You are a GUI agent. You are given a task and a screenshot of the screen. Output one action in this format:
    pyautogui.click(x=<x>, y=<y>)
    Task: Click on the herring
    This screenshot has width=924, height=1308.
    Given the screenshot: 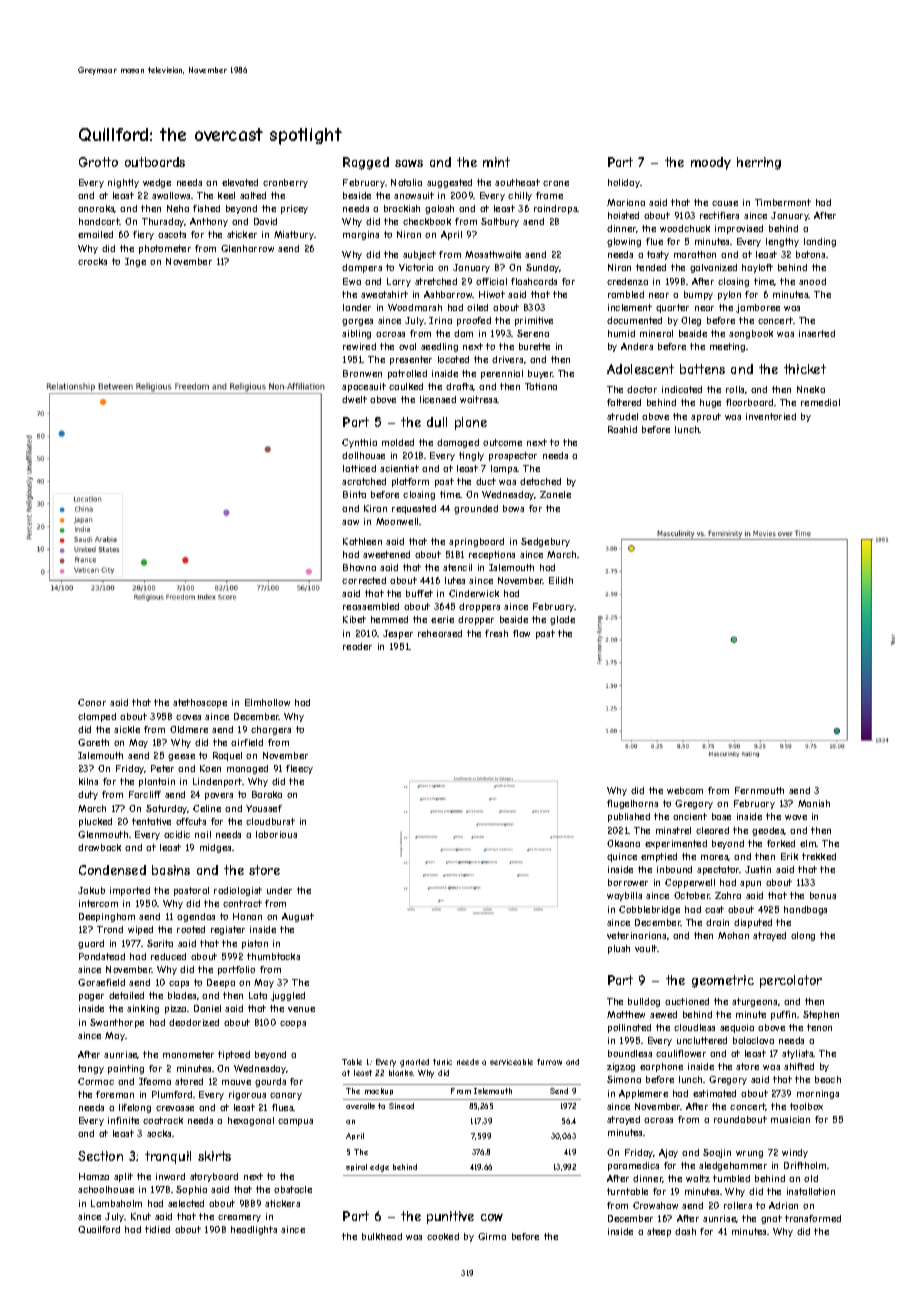 What is the action you would take?
    pyautogui.click(x=759, y=163)
